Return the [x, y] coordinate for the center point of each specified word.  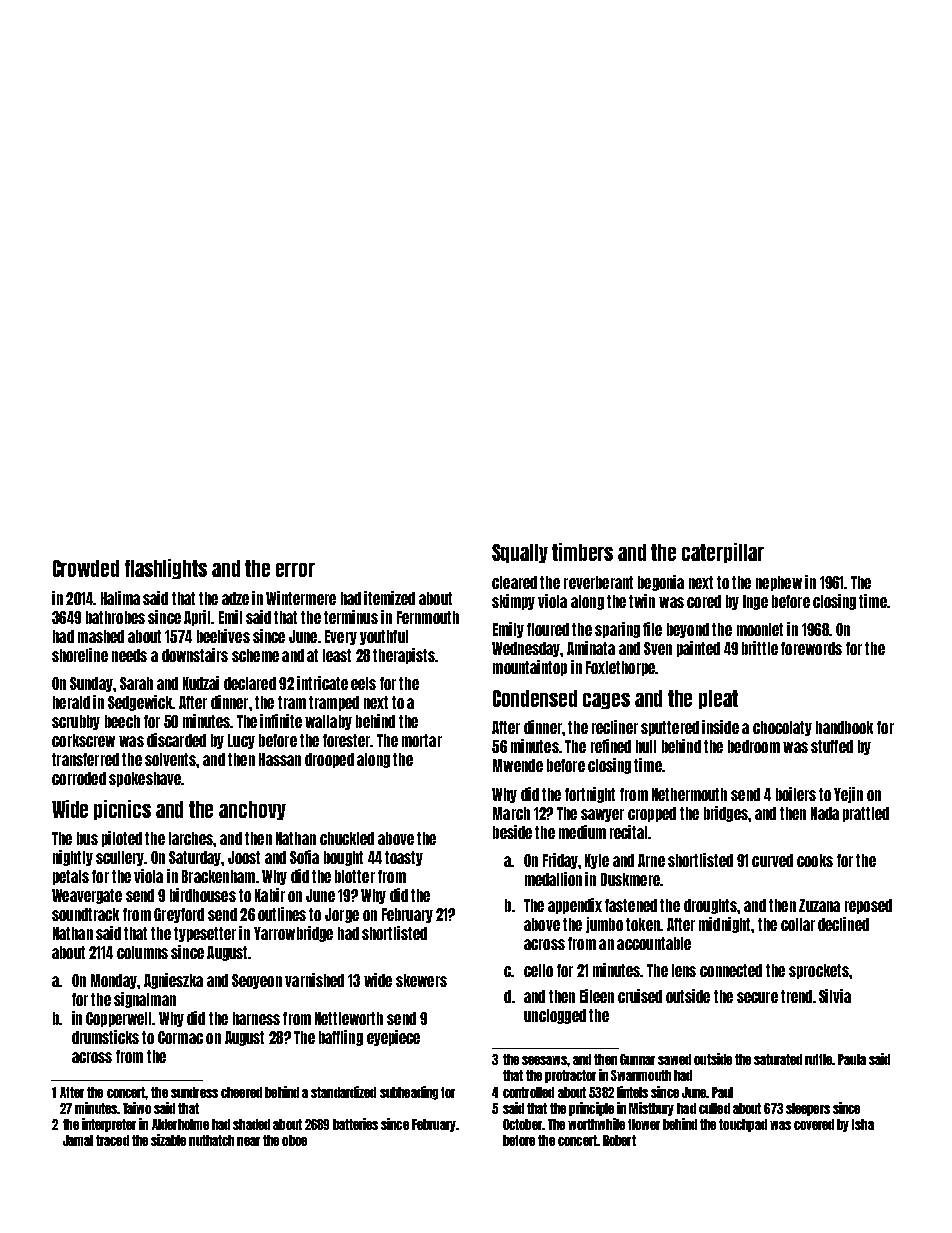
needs [129, 655]
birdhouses [203, 895]
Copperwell [118, 1019]
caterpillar [723, 553]
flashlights [166, 569]
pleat [718, 699]
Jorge [342, 915]
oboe [294, 1140]
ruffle [819, 1059]
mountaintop [530, 668]
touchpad [743, 1125]
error [295, 570]
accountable [654, 943]
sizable [168, 1140]
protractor [570, 1076]
